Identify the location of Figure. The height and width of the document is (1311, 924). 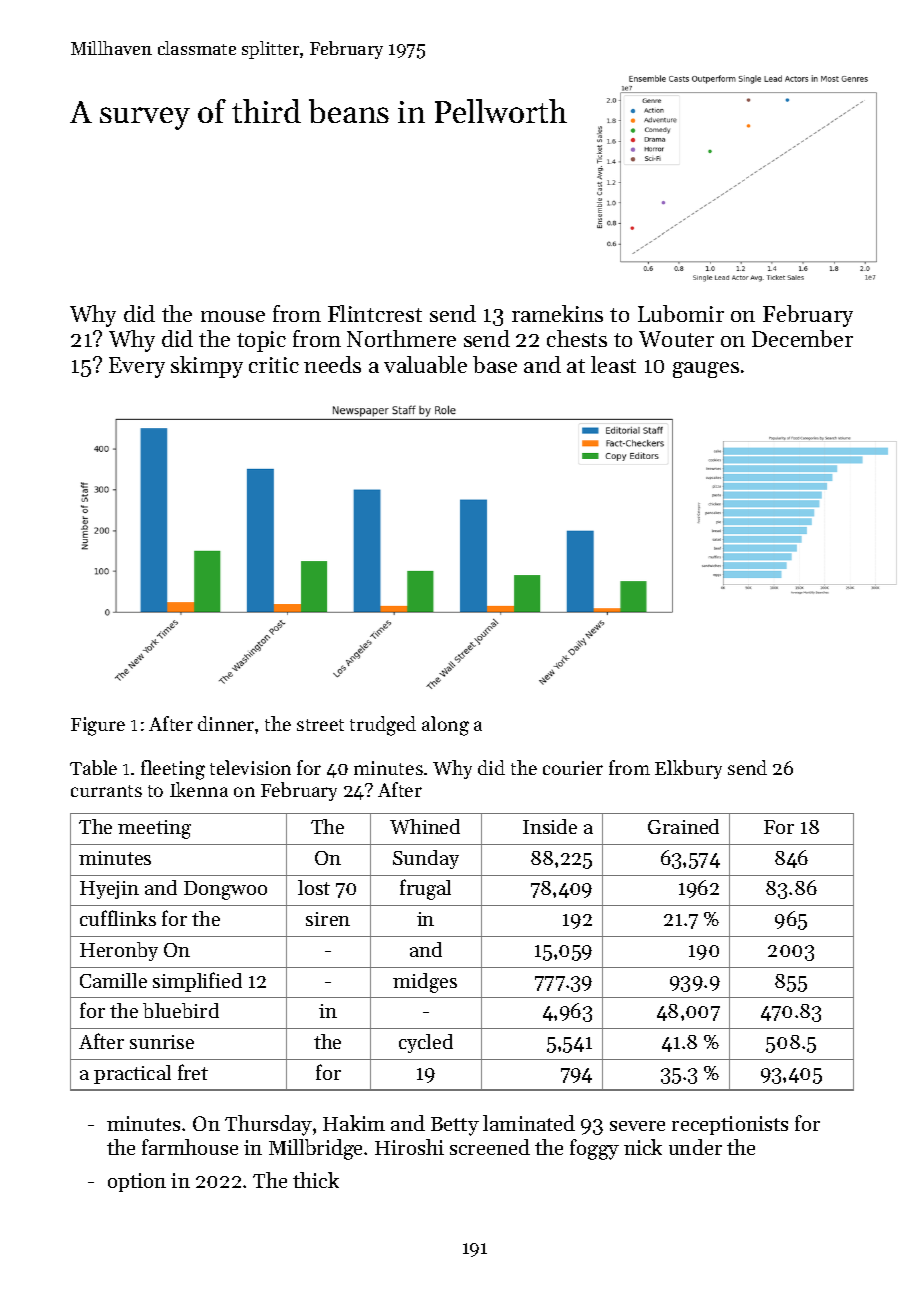
(98, 726).
